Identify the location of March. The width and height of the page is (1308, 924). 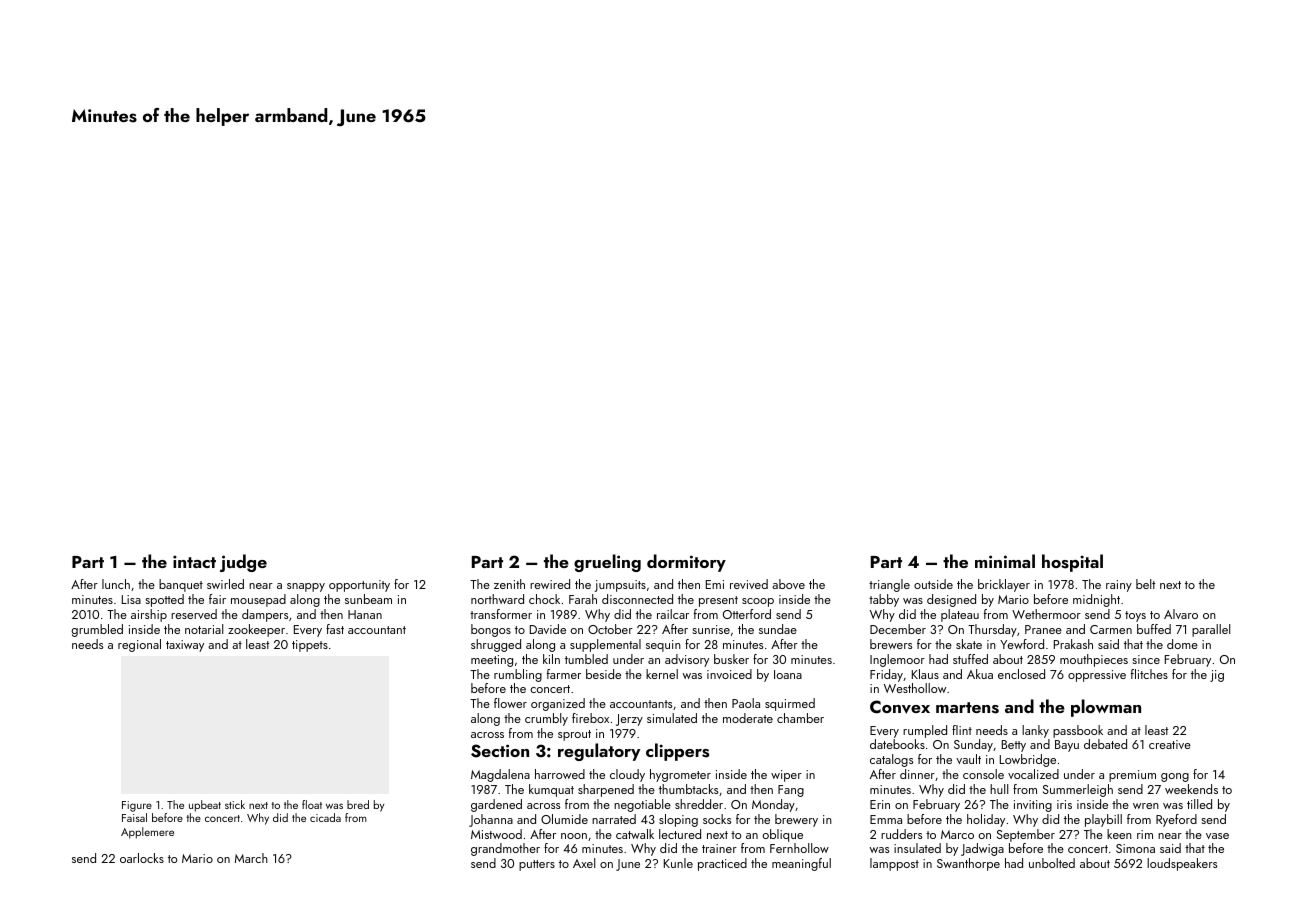
(251, 858).
